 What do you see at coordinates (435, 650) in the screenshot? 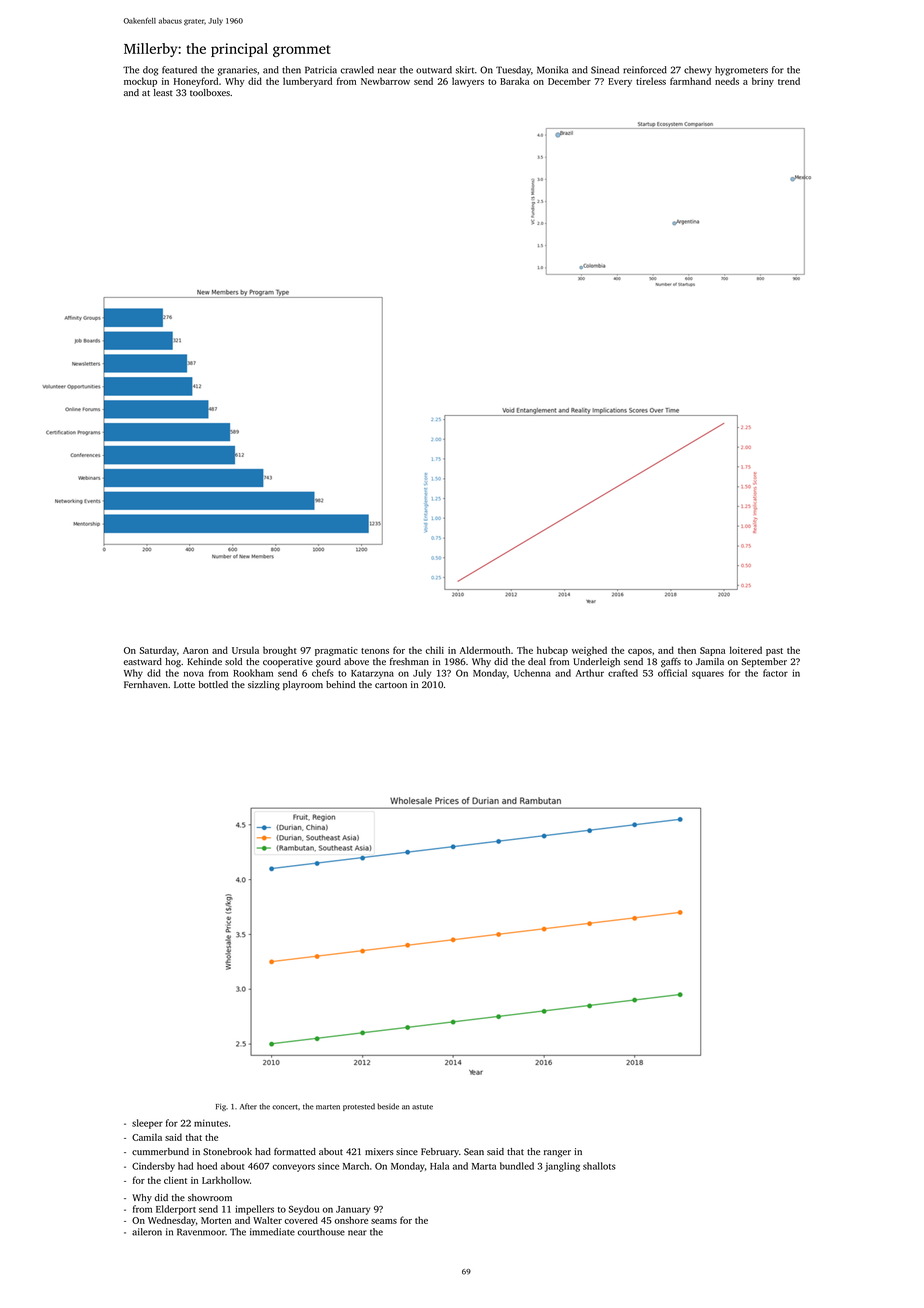
I see `chili` at bounding box center [435, 650].
